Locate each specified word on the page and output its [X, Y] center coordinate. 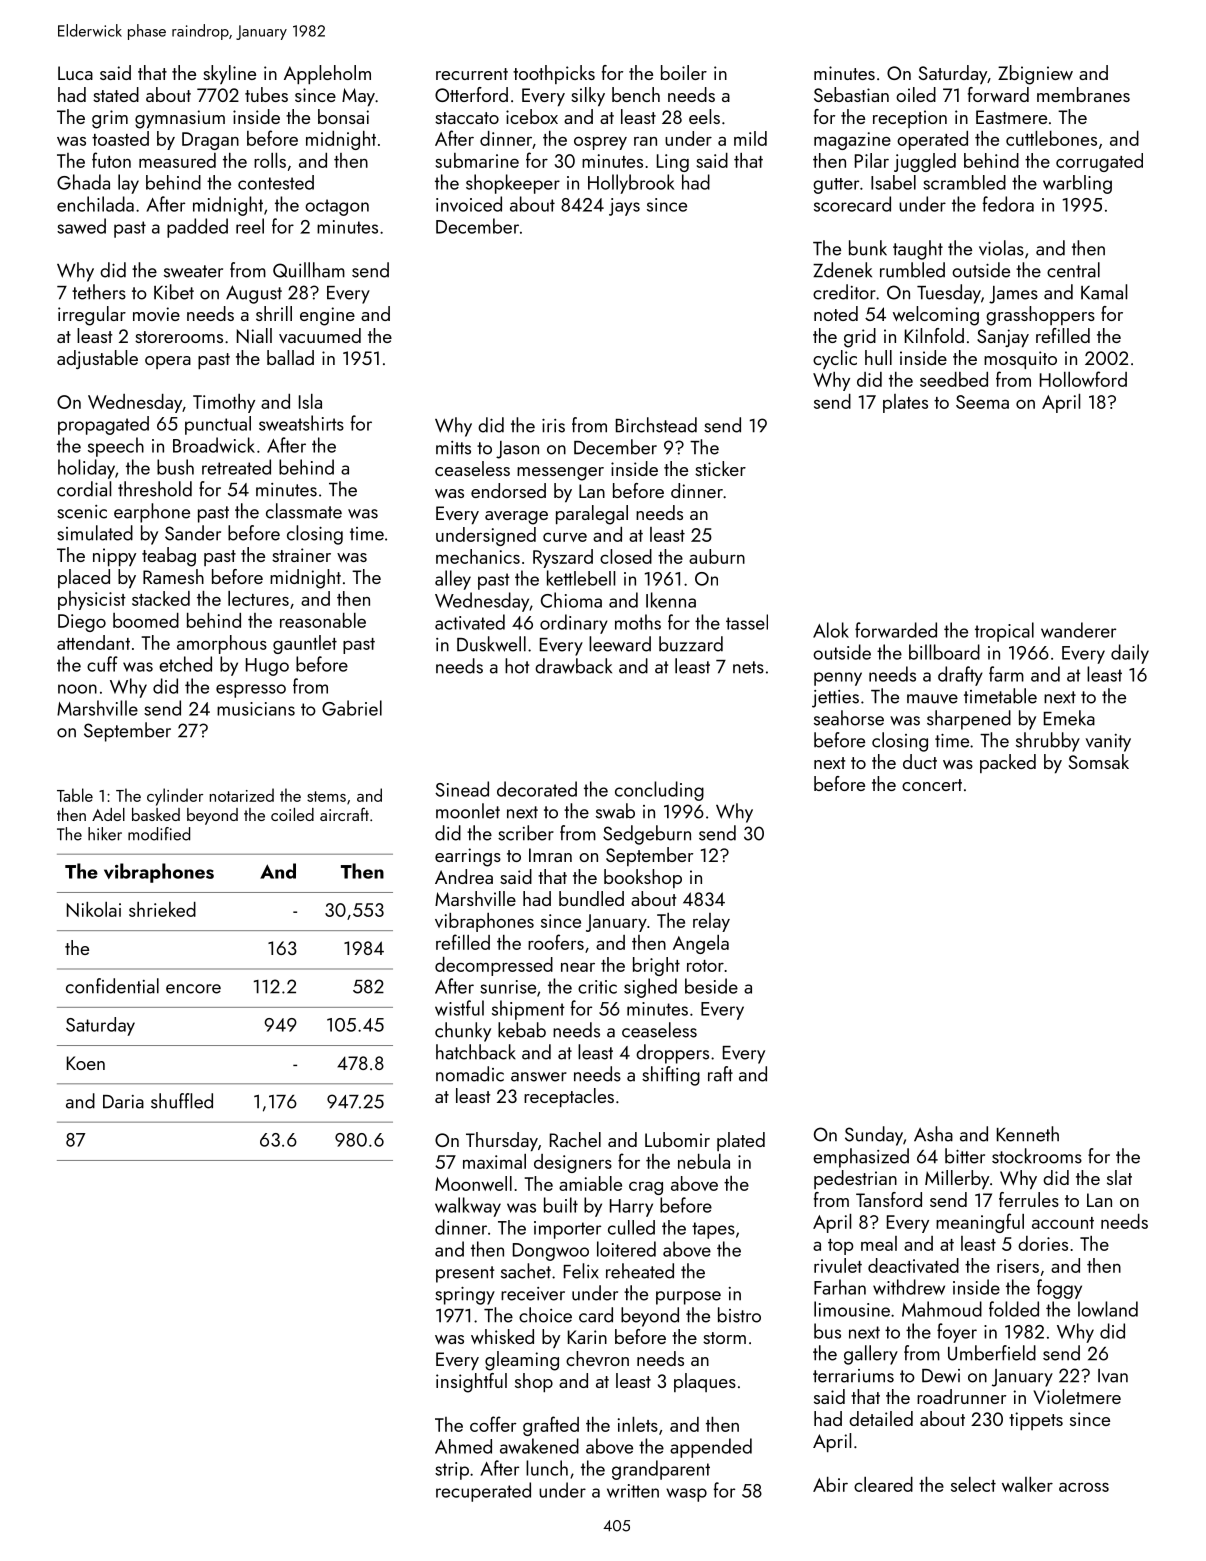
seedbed [954, 379]
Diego [82, 623]
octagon [337, 207]
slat [1119, 1177]
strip [452, 1471]
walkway [468, 1207]
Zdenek [842, 270]
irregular [92, 316]
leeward [620, 644]
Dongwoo [551, 1252]
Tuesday [949, 294]
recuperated [483, 1492]
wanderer [1078, 630]
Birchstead [656, 425]
